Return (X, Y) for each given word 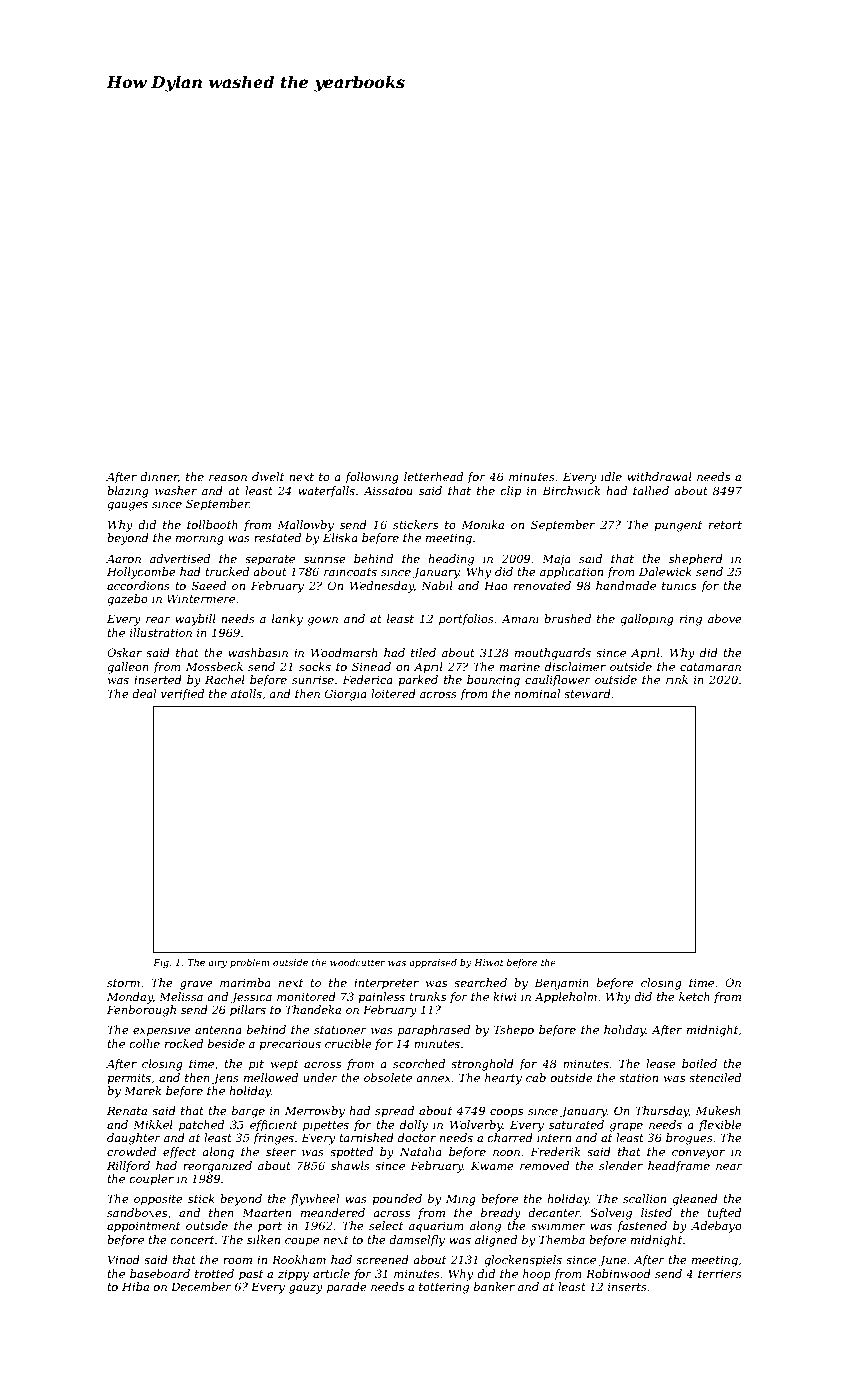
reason (228, 478)
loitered (393, 693)
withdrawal (659, 476)
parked (418, 680)
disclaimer (575, 666)
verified (182, 695)
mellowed (271, 1077)
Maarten (266, 1212)
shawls (350, 1165)
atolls (246, 693)
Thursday (662, 1112)
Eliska (340, 537)
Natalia (421, 1151)
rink (677, 679)
